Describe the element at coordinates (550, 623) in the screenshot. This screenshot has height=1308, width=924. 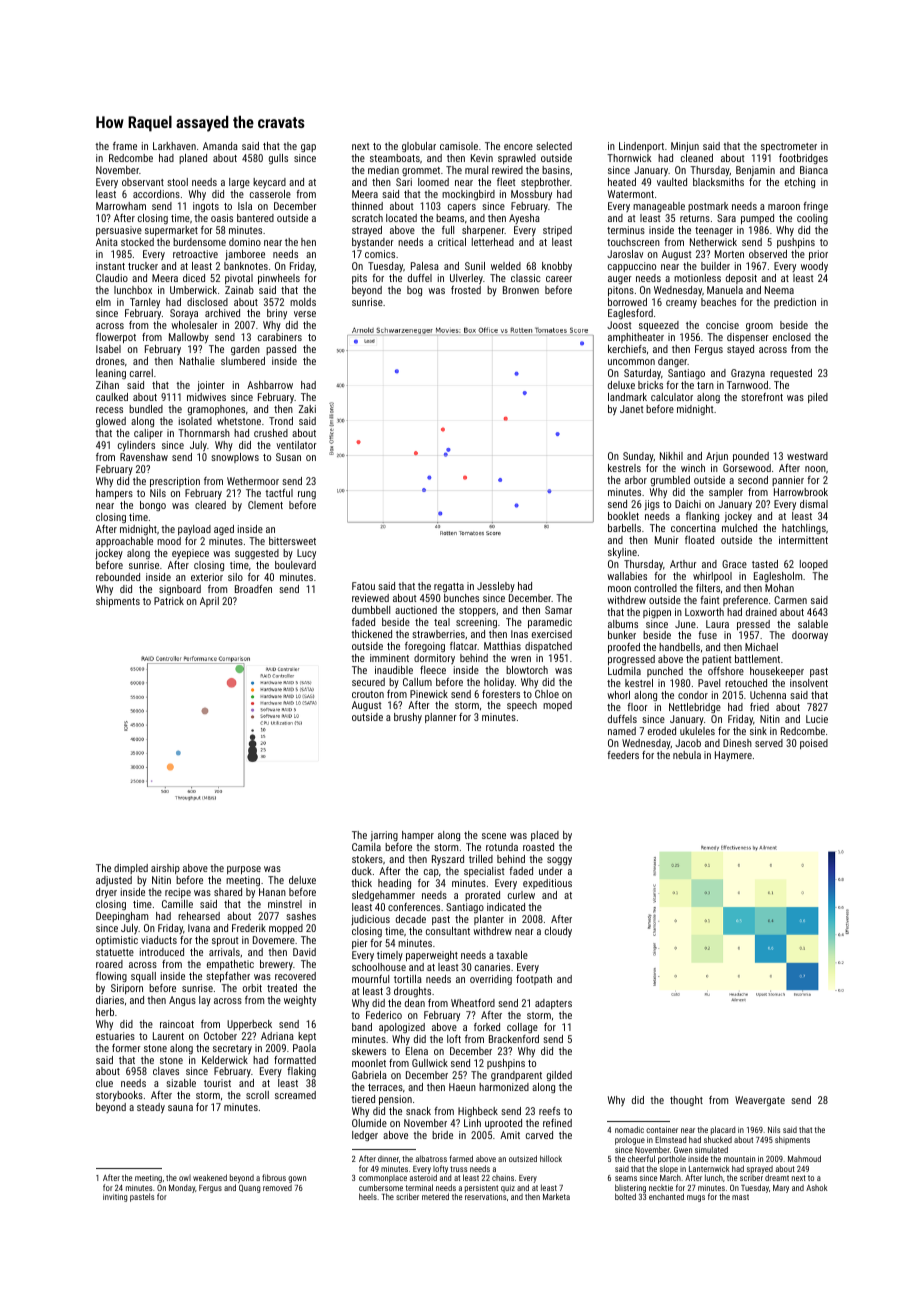
I see `paramedic` at that location.
